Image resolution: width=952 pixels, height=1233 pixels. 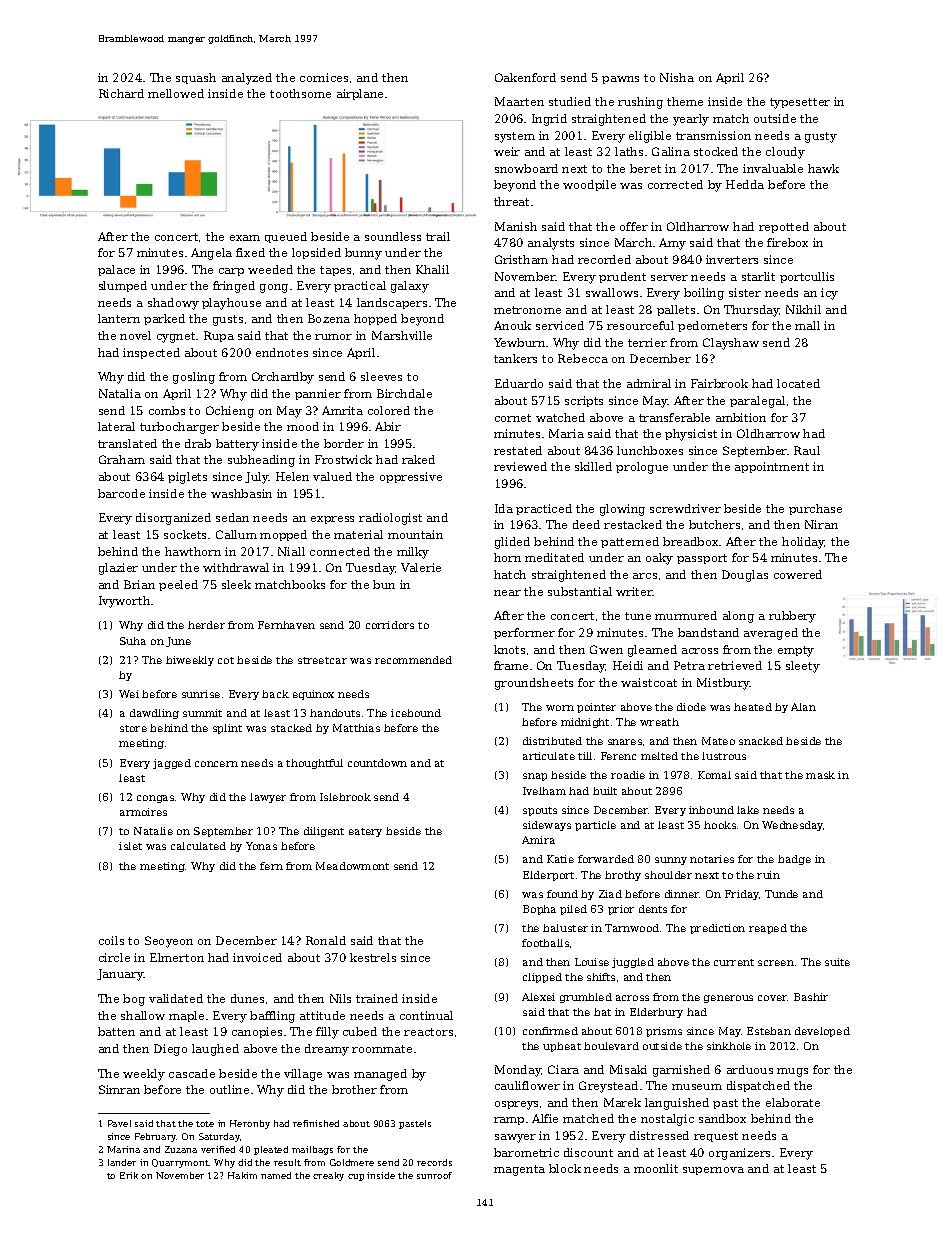 I want to click on kestrels, so click(x=373, y=957).
